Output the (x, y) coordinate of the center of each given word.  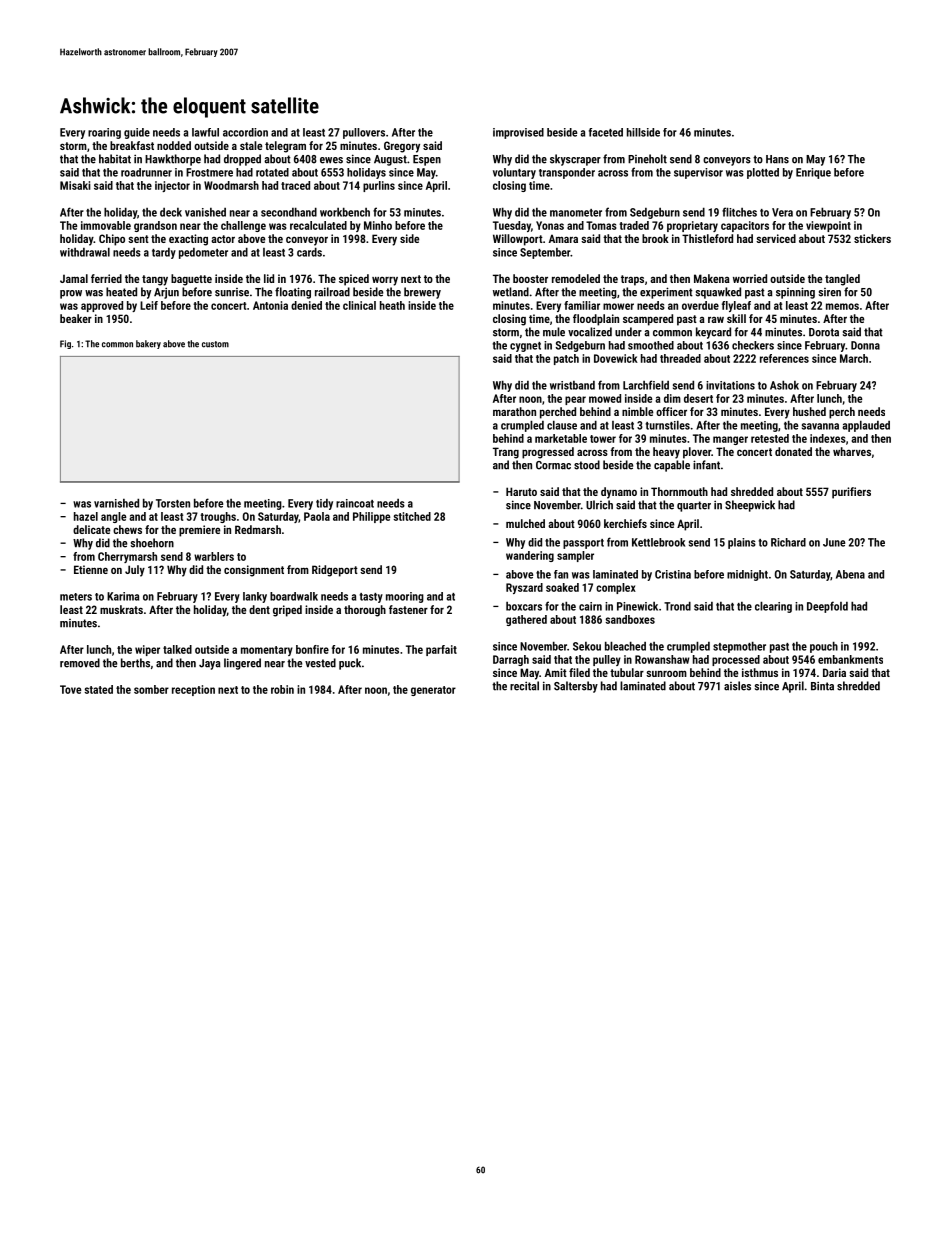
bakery (148, 344)
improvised (518, 133)
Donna (865, 345)
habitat (115, 159)
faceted (606, 132)
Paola (317, 516)
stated (98, 689)
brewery (422, 293)
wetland (511, 292)
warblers (214, 556)
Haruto (521, 491)
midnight (747, 575)
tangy (155, 280)
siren (830, 292)
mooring (405, 597)
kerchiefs (625, 523)
